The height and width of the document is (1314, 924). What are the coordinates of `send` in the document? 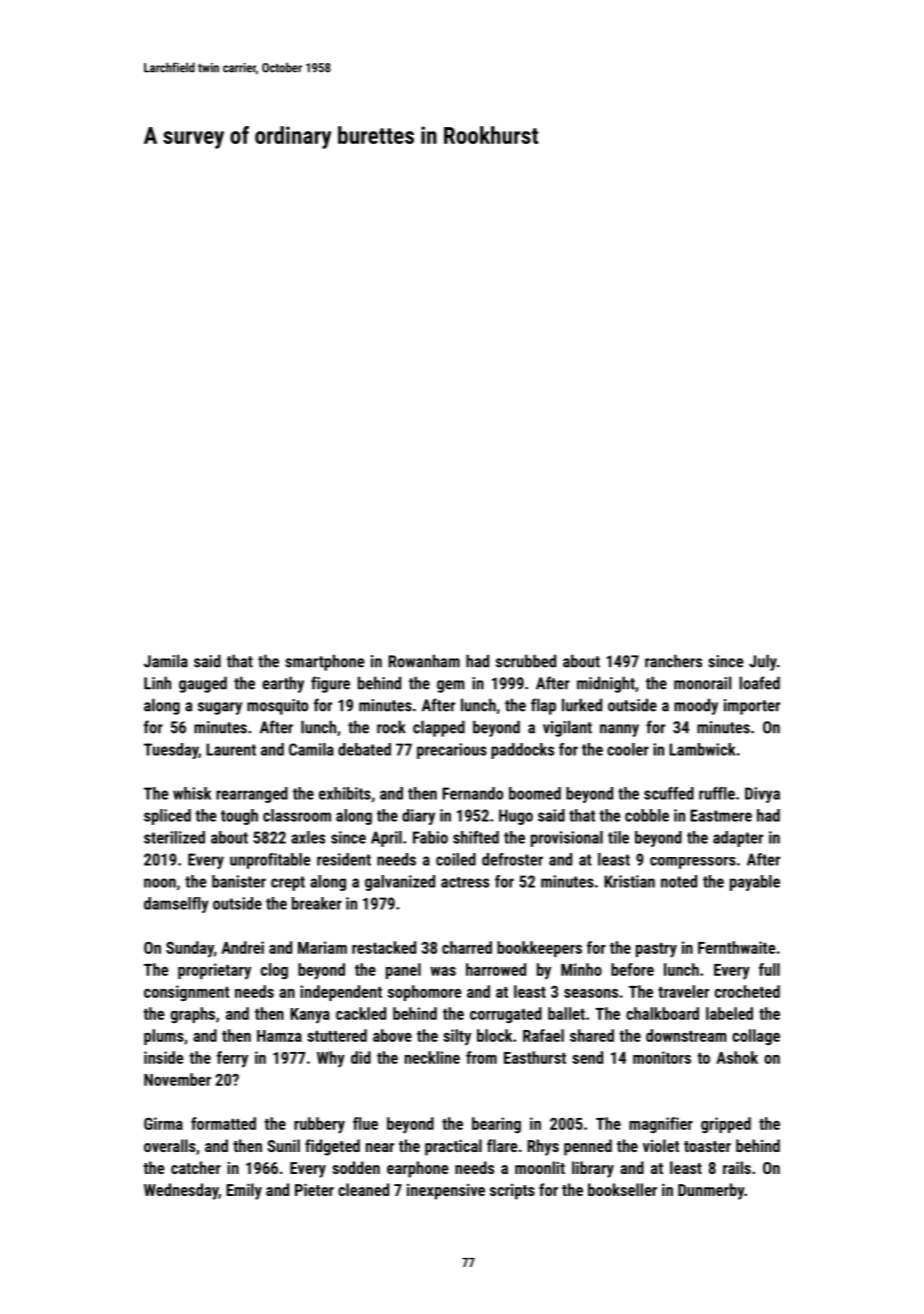 It's located at (587, 1057).
